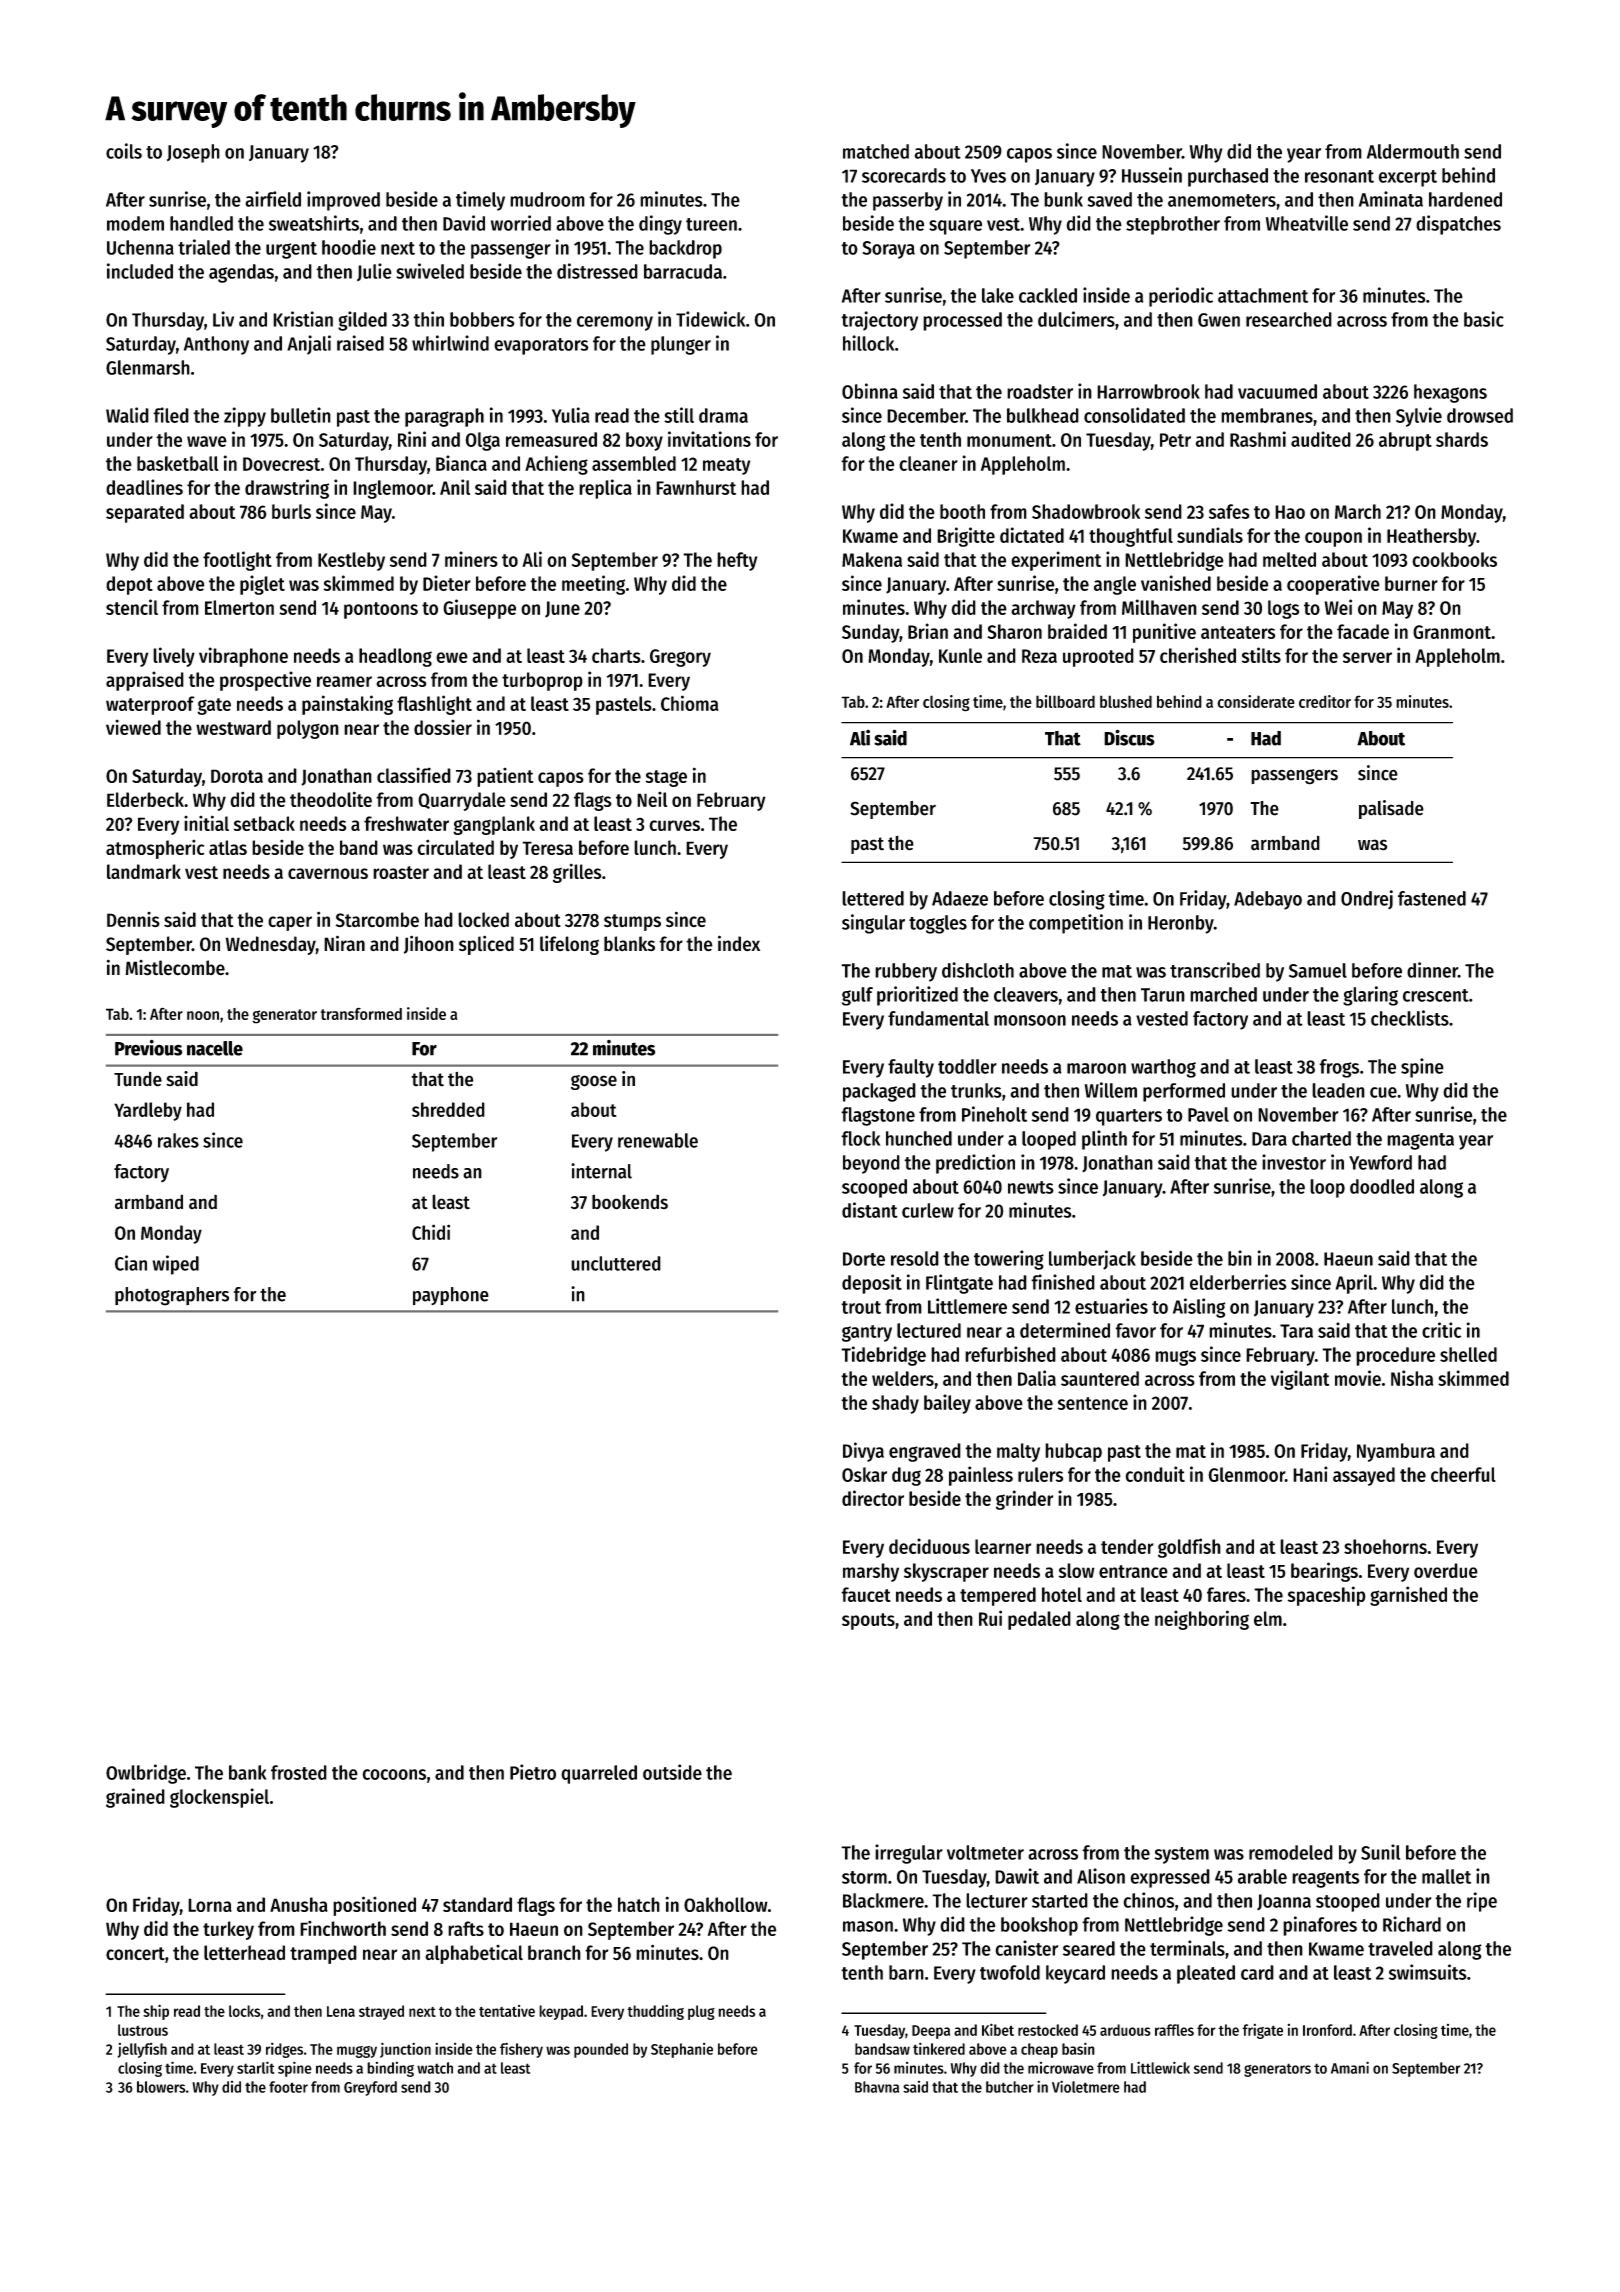 This screenshot has width=1620, height=2292. What do you see at coordinates (428, 319) in the screenshot?
I see `thin` at bounding box center [428, 319].
